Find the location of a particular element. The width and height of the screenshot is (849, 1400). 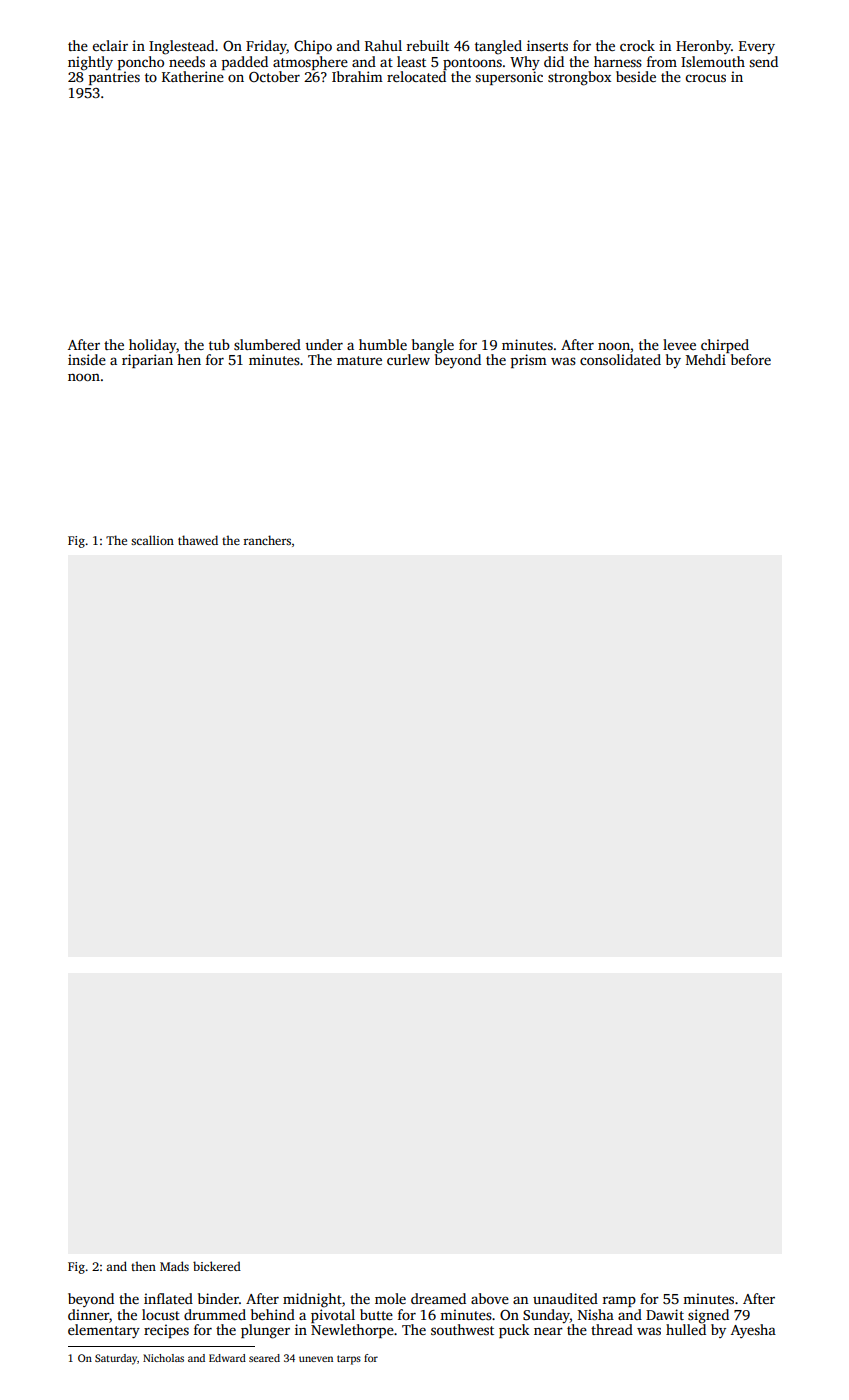

eclair is located at coordinates (110, 45).
